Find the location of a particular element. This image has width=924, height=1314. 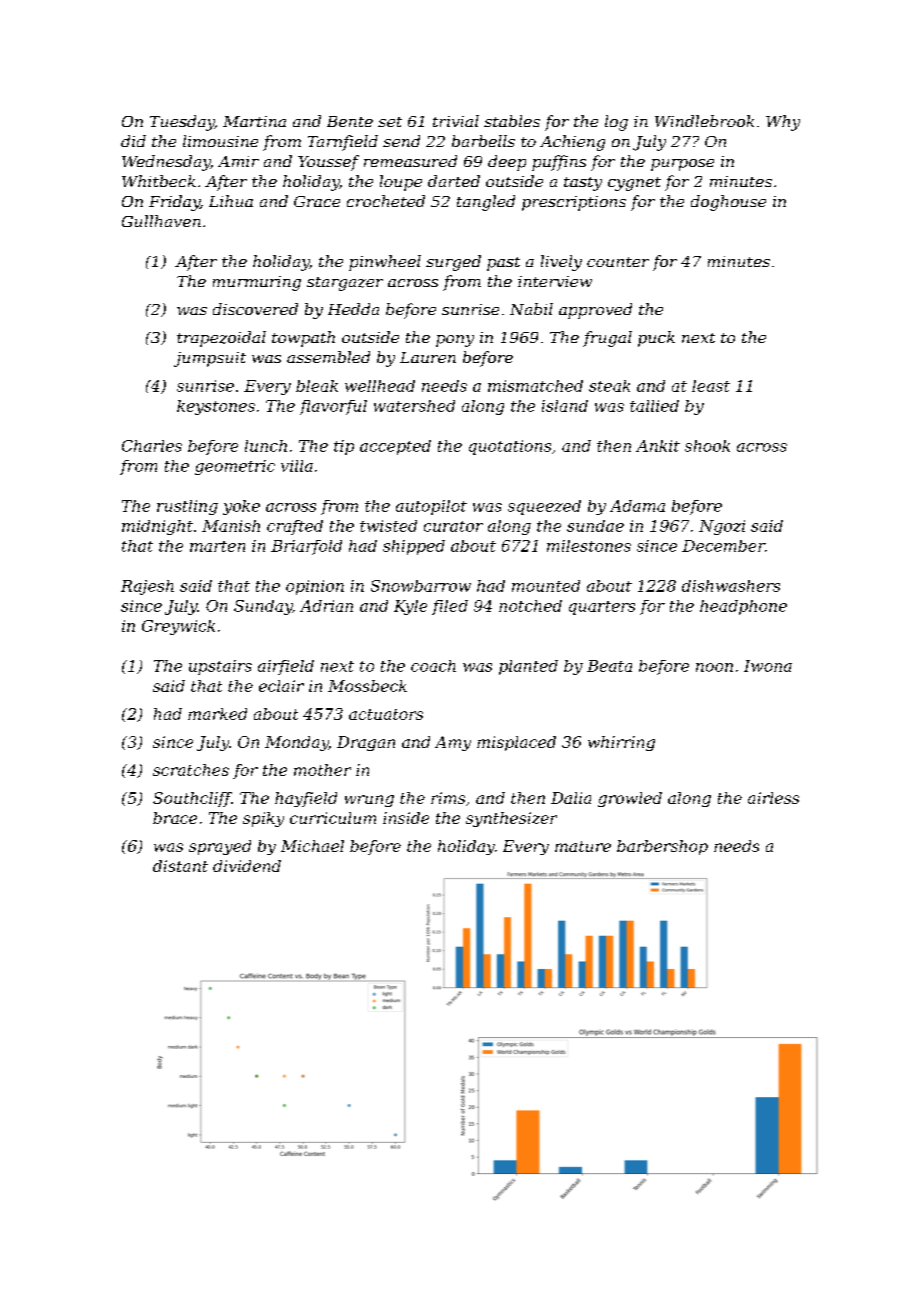

barbershop is located at coordinates (662, 847).
